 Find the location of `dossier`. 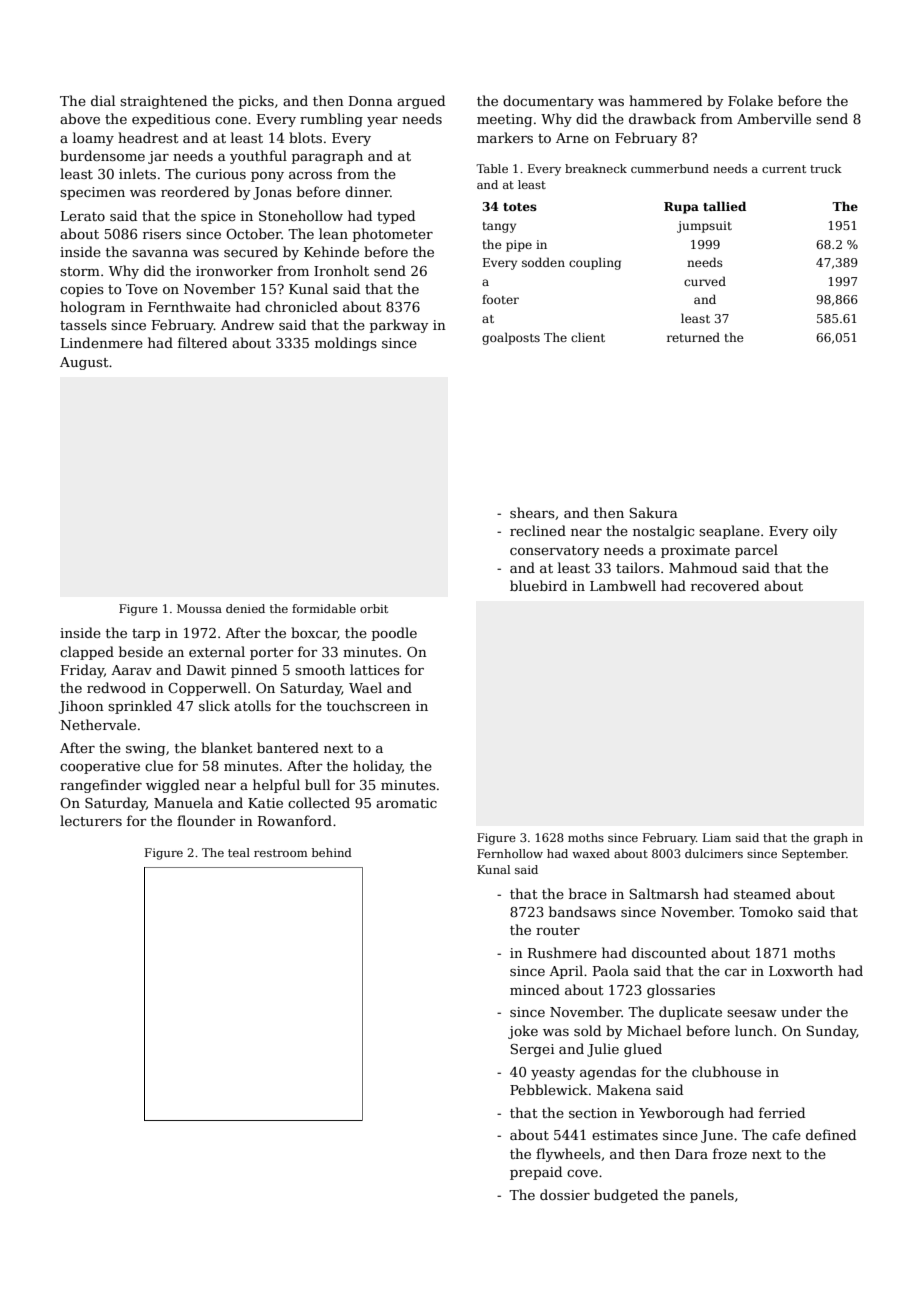

dossier is located at coordinates (565, 1194).
